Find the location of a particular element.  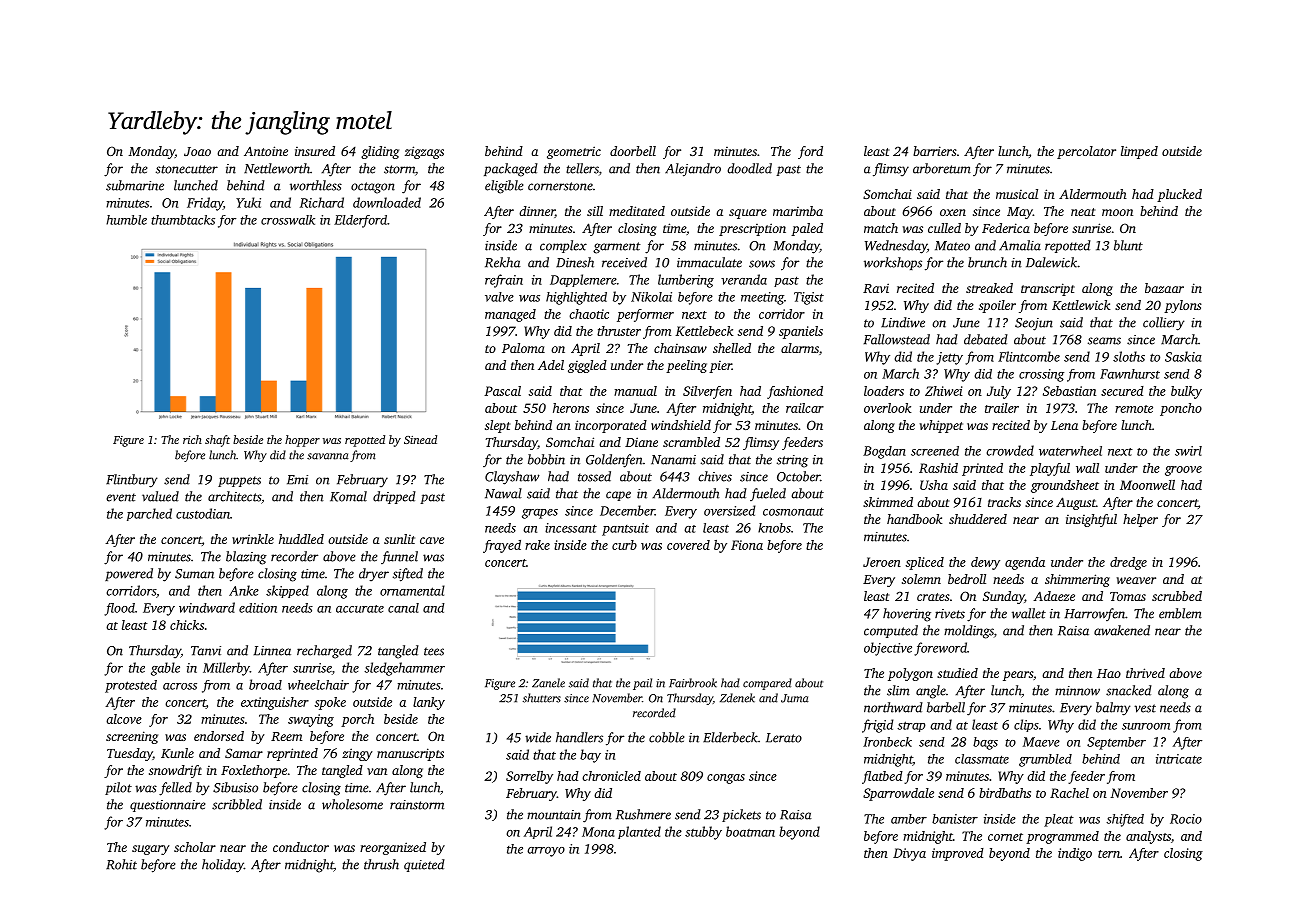

curb is located at coordinates (624, 545).
